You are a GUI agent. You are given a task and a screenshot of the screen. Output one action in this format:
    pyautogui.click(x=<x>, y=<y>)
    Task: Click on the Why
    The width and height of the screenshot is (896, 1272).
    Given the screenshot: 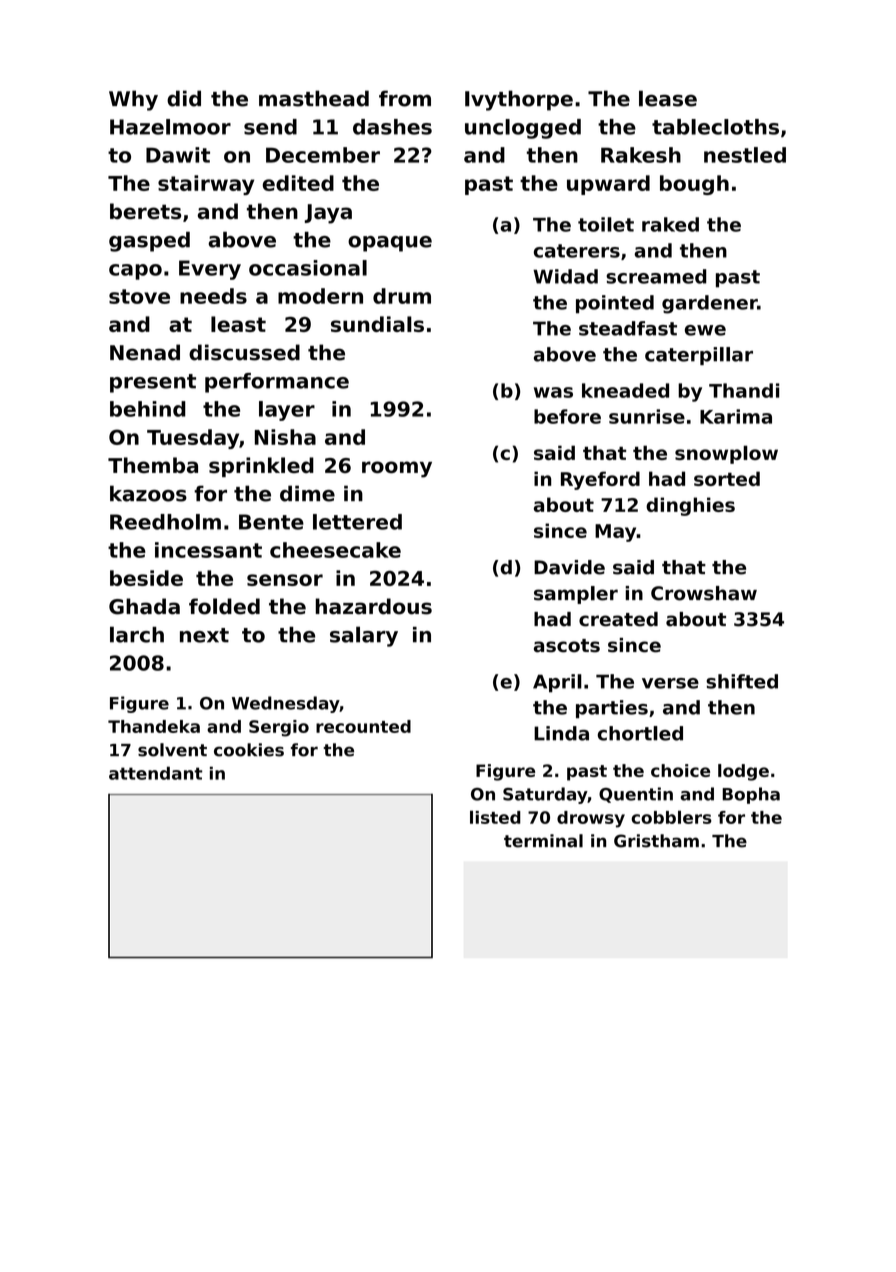 What is the action you would take?
    pyautogui.click(x=133, y=100)
